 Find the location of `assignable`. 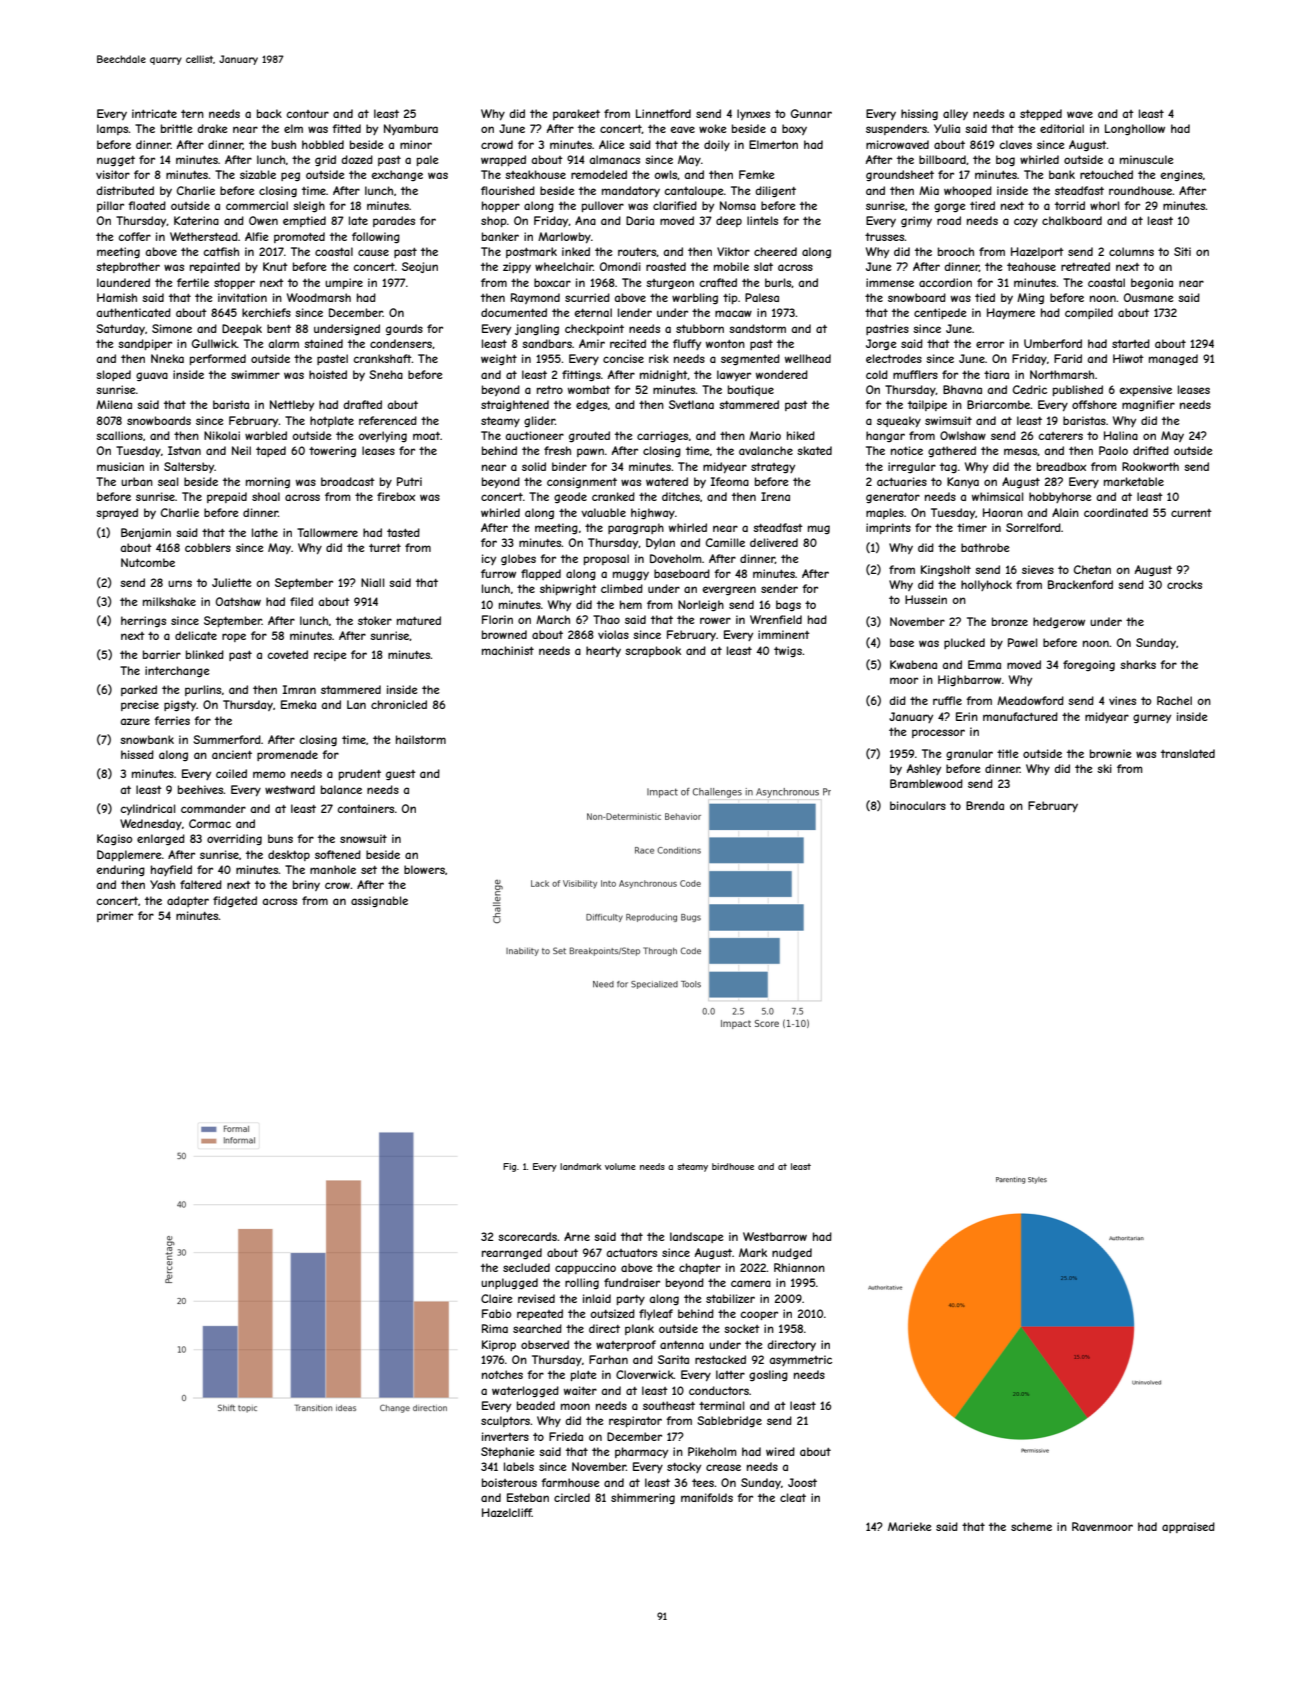

assignable is located at coordinates (379, 901).
